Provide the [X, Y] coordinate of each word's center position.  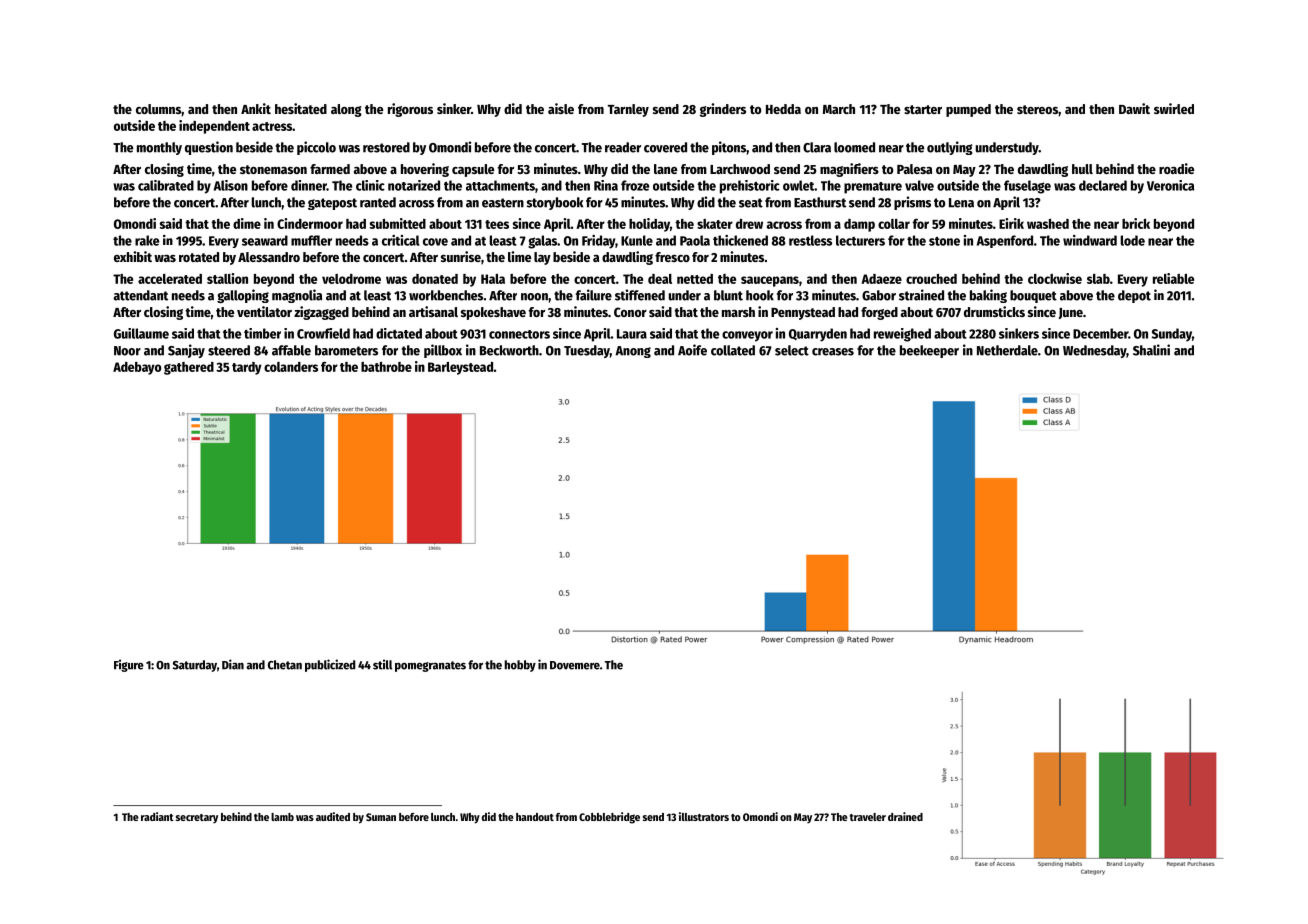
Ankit [256, 108]
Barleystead [460, 368]
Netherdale [1007, 350]
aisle [561, 108]
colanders [291, 367]
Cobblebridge [609, 818]
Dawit [1134, 108]
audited [333, 816]
